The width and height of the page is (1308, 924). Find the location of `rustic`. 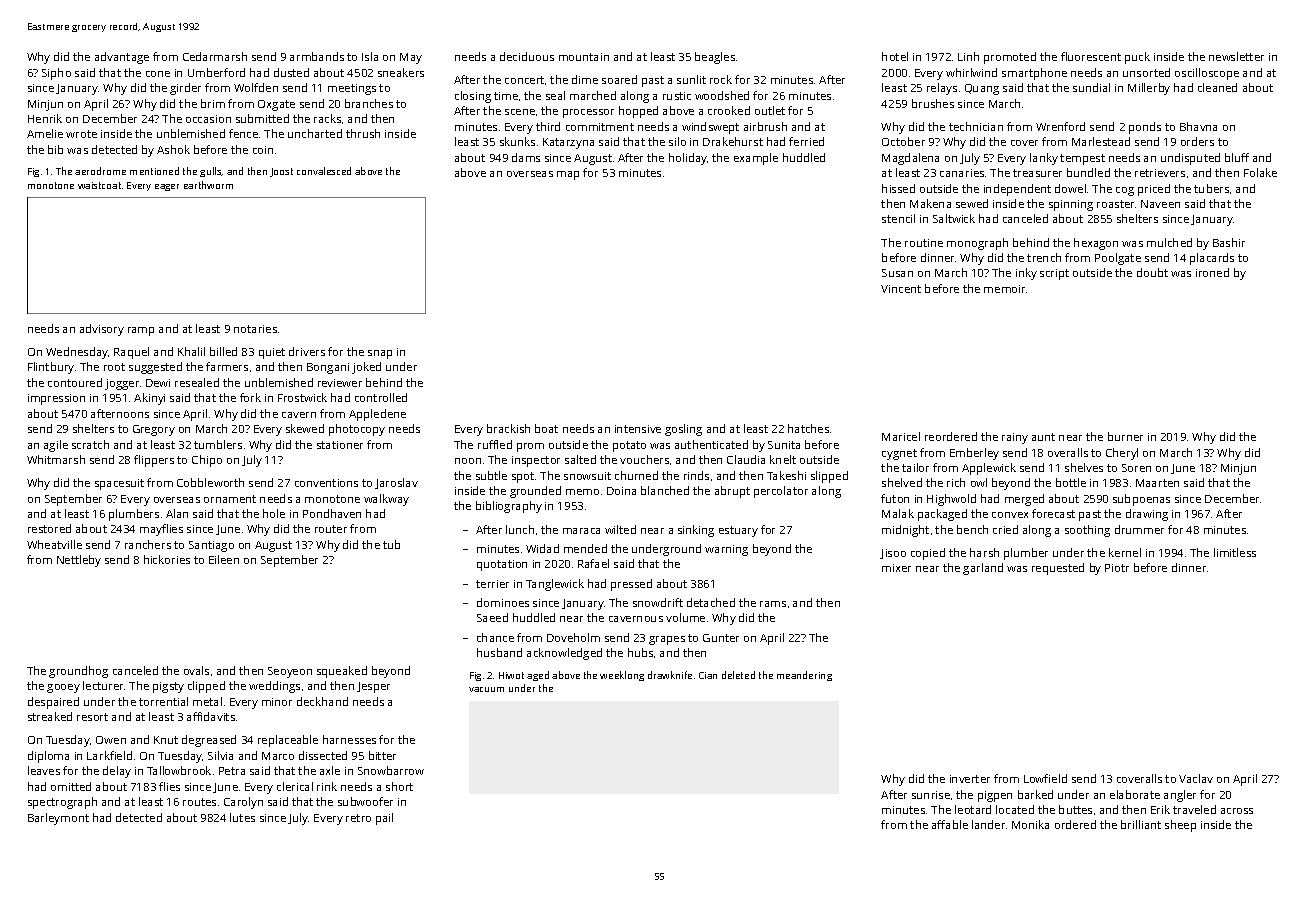

rustic is located at coordinates (677, 96).
